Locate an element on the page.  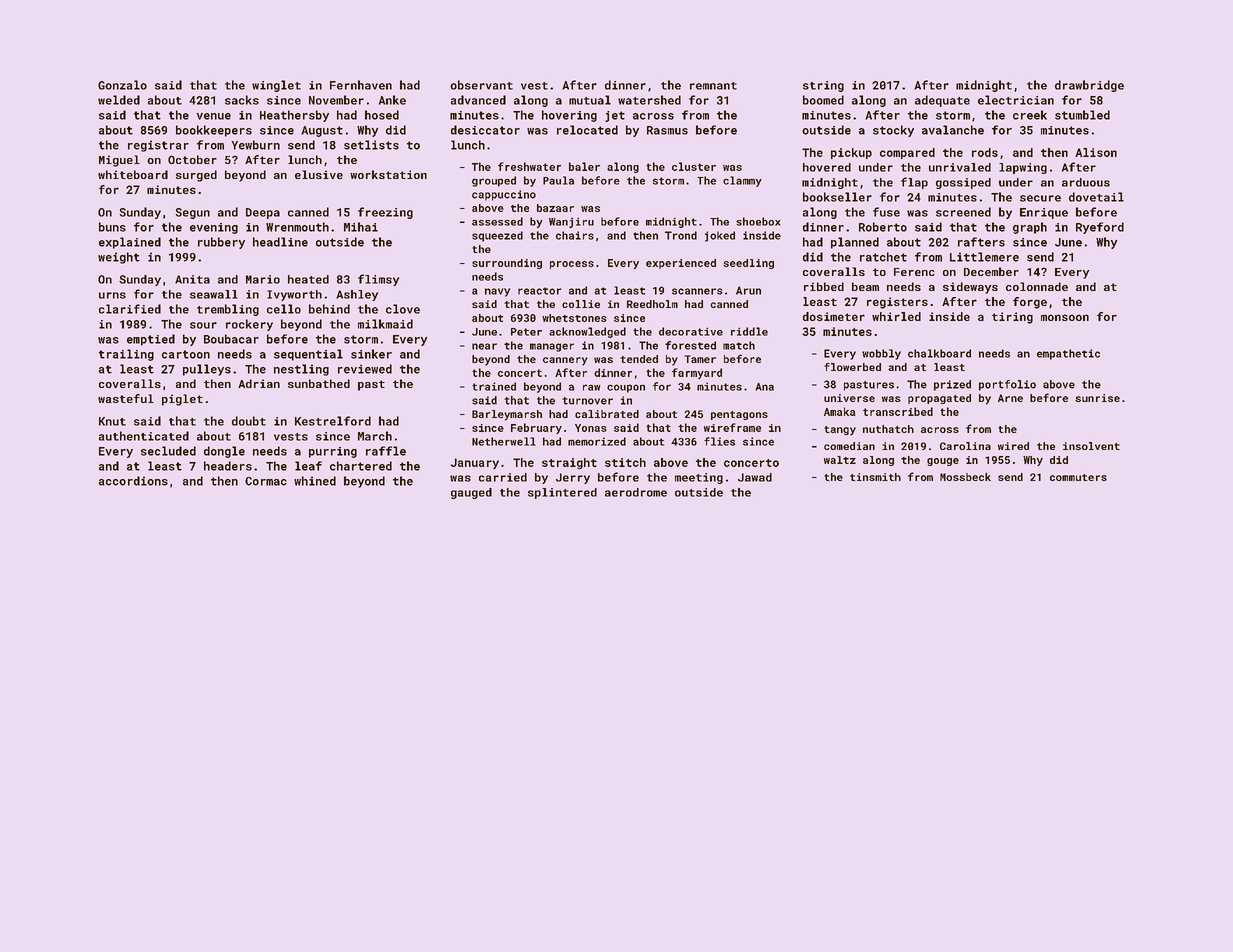
whiteboard is located at coordinates (133, 174).
